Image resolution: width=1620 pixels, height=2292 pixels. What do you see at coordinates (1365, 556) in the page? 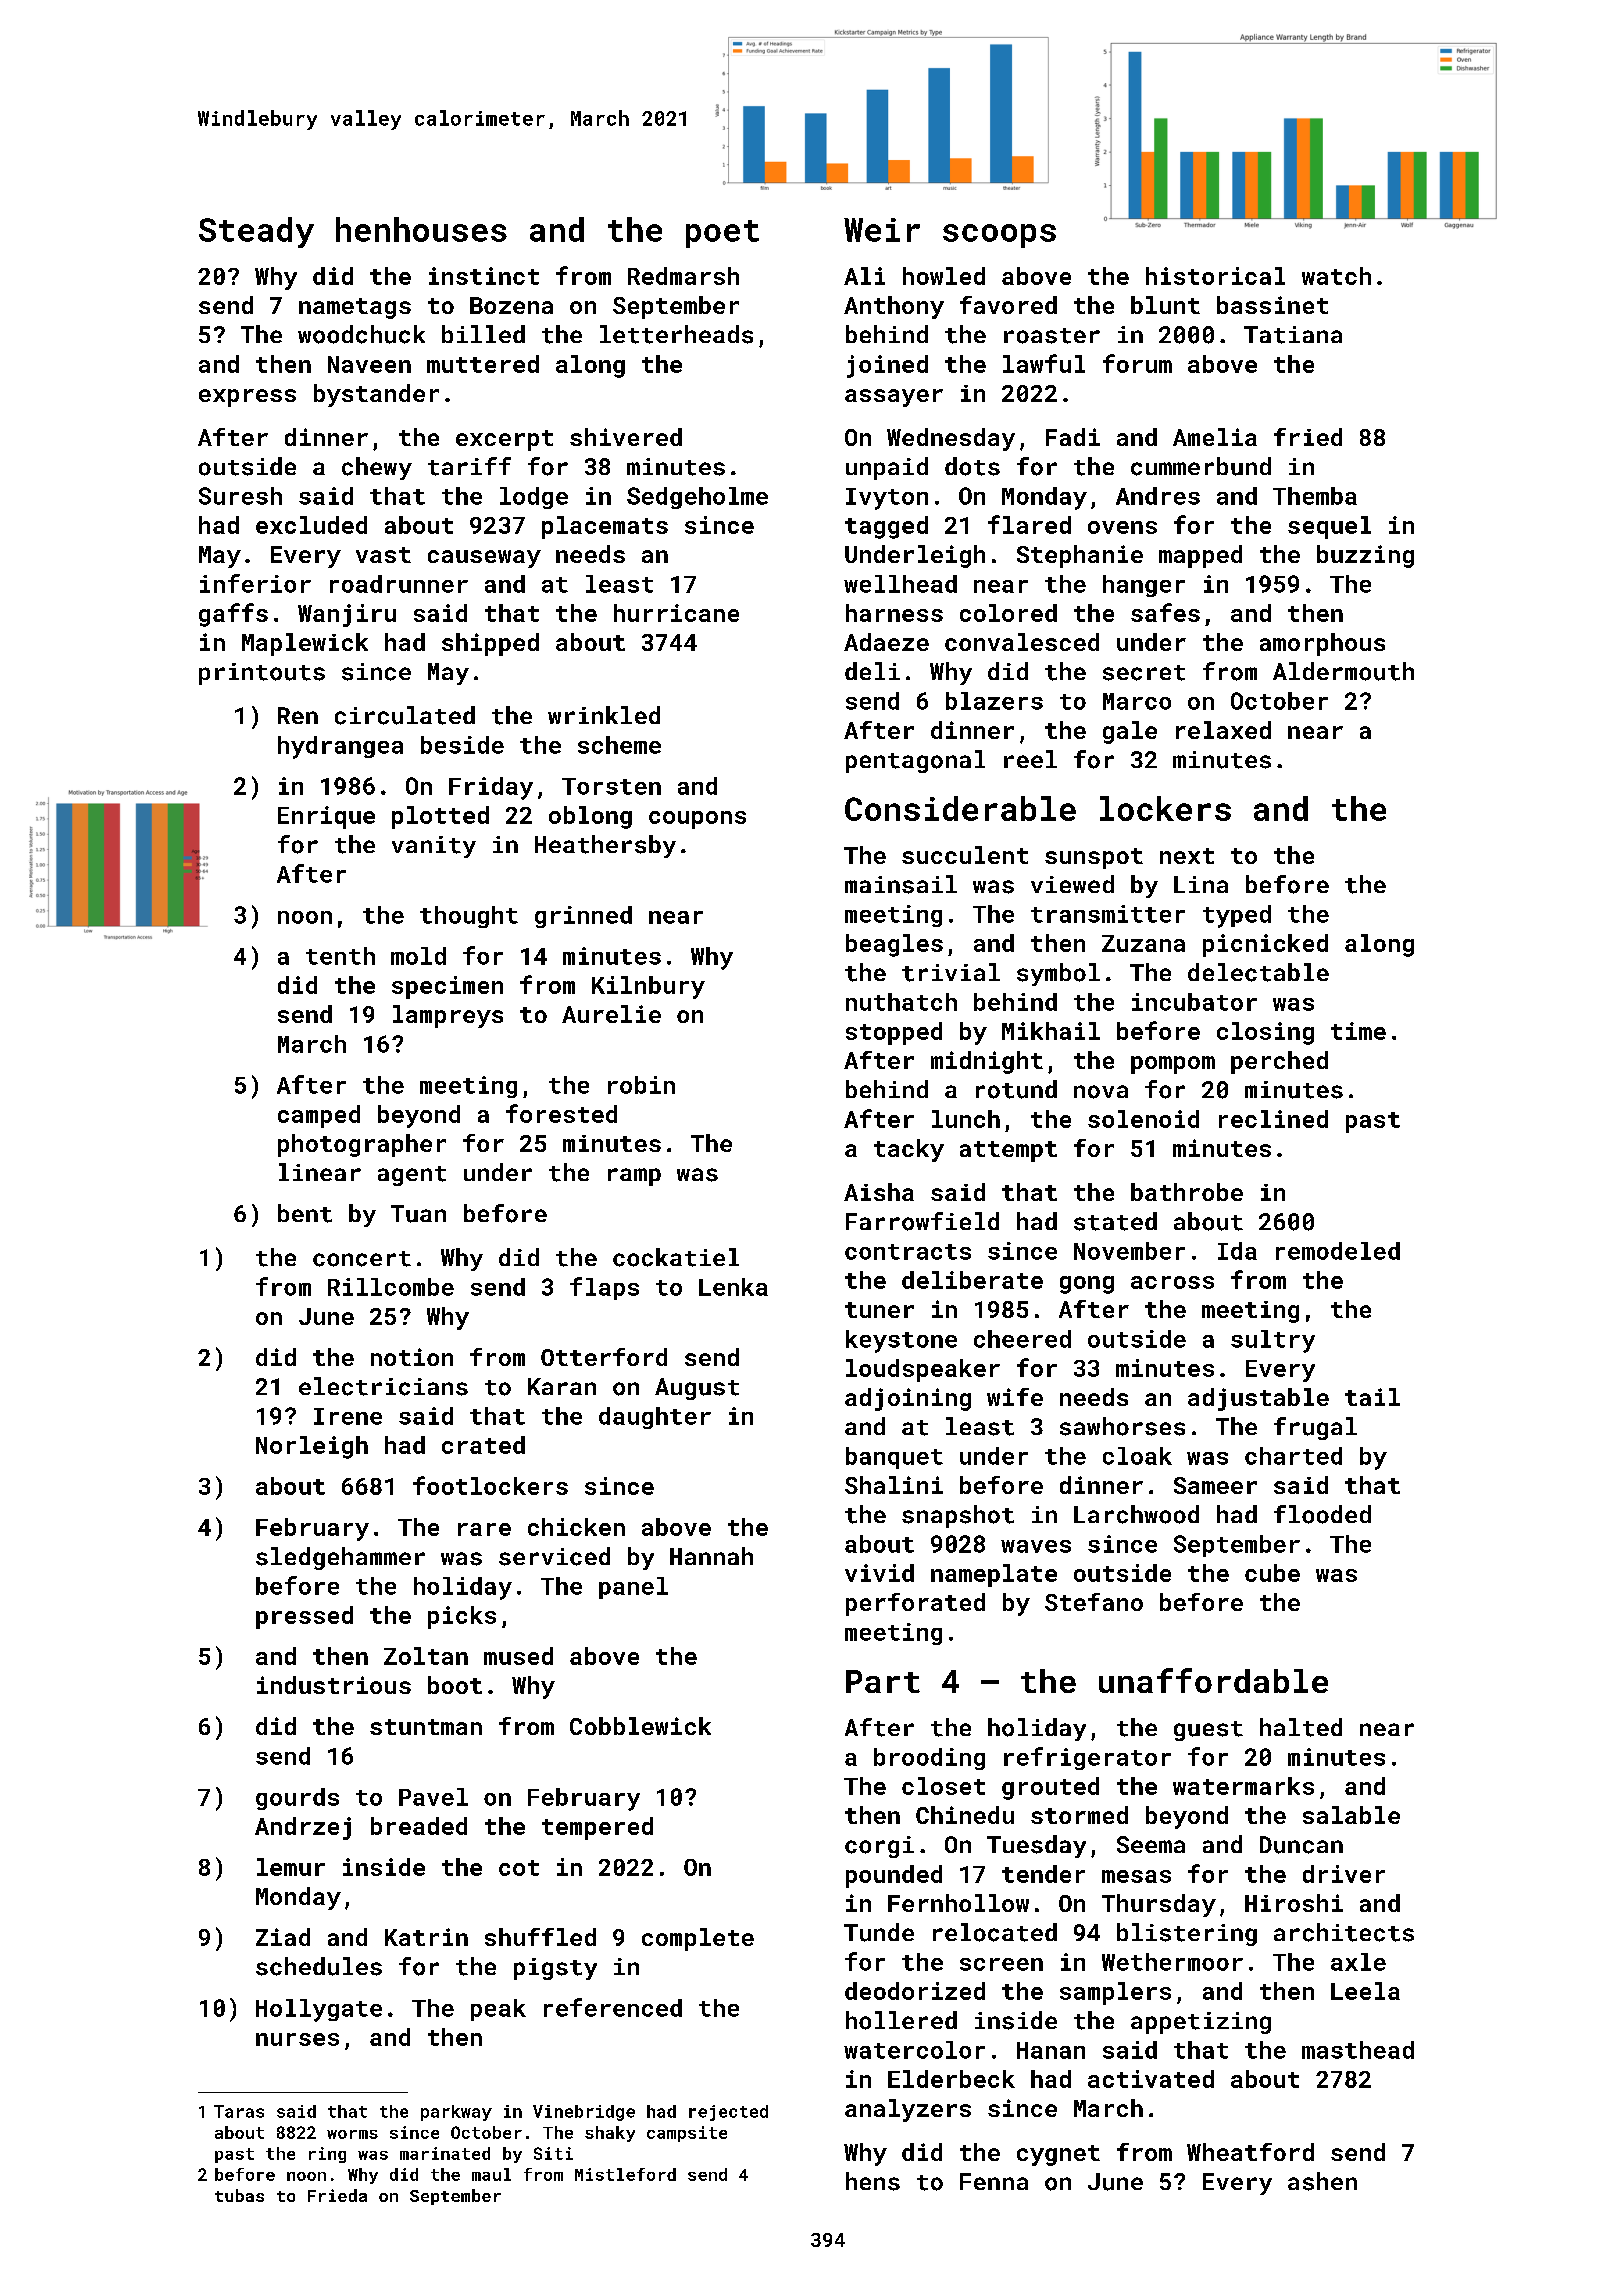
I see `buzzing` at bounding box center [1365, 556].
